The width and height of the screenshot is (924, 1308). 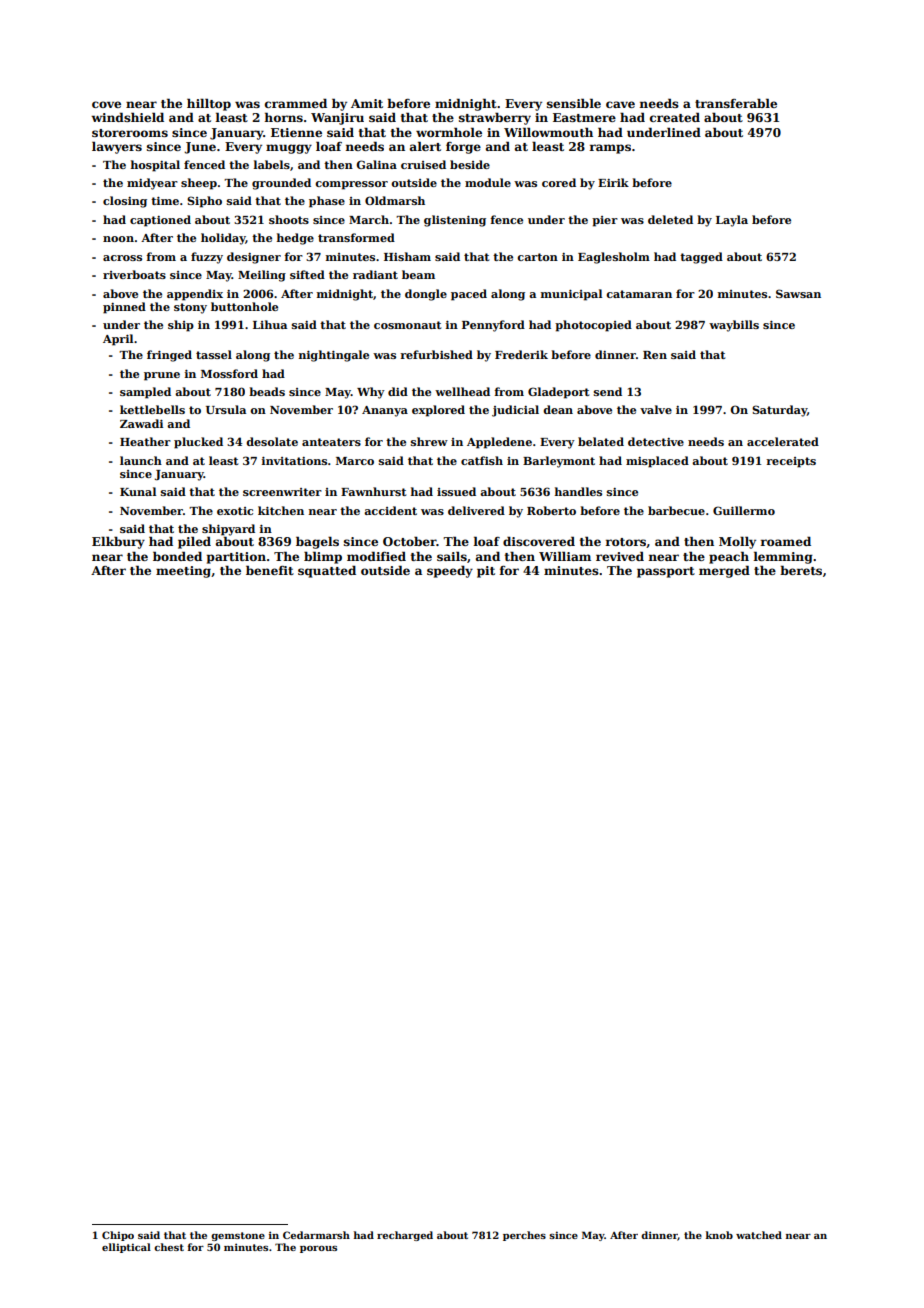 I want to click on squatted, so click(x=327, y=571).
